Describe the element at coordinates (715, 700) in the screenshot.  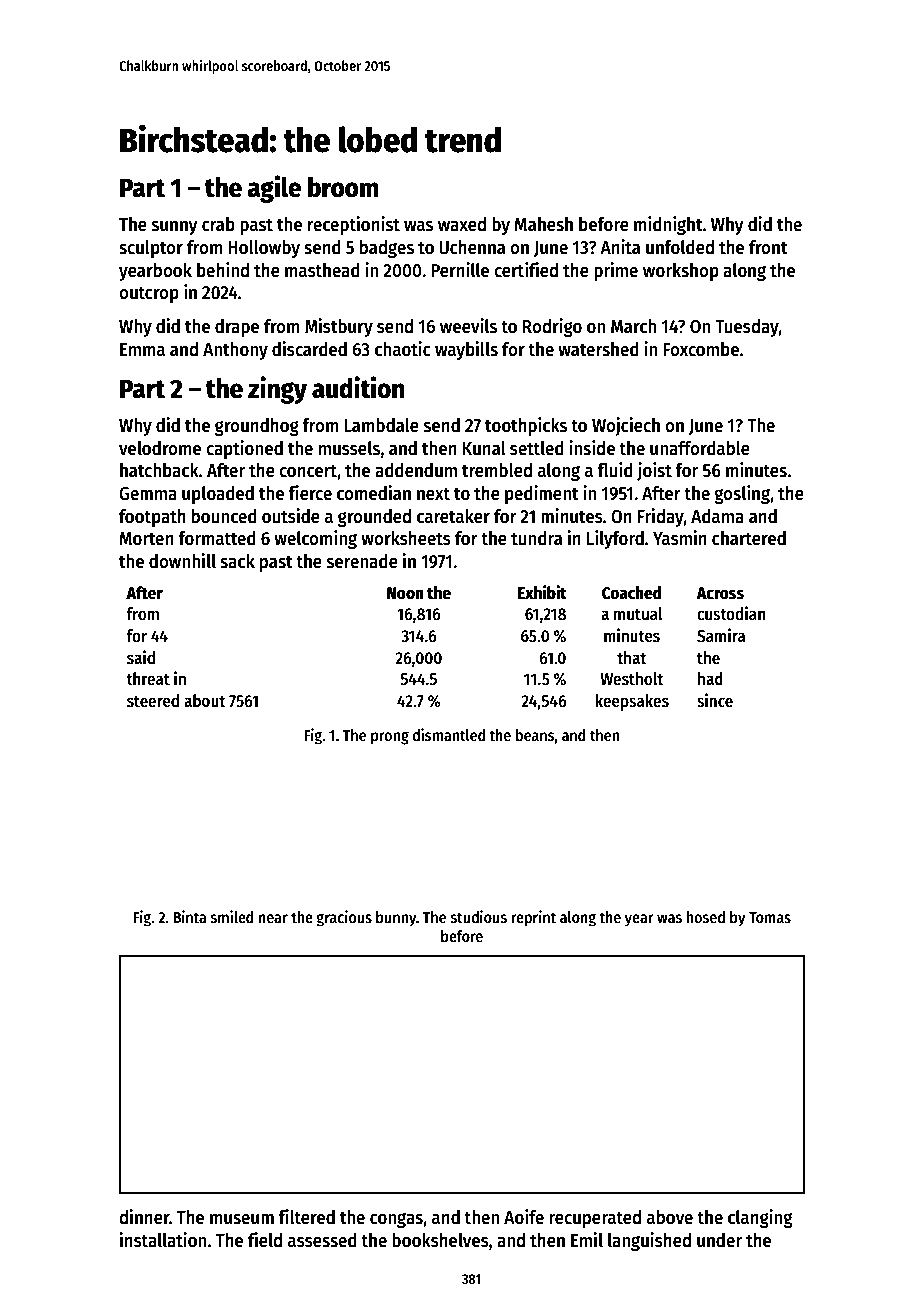
I see `since` at that location.
